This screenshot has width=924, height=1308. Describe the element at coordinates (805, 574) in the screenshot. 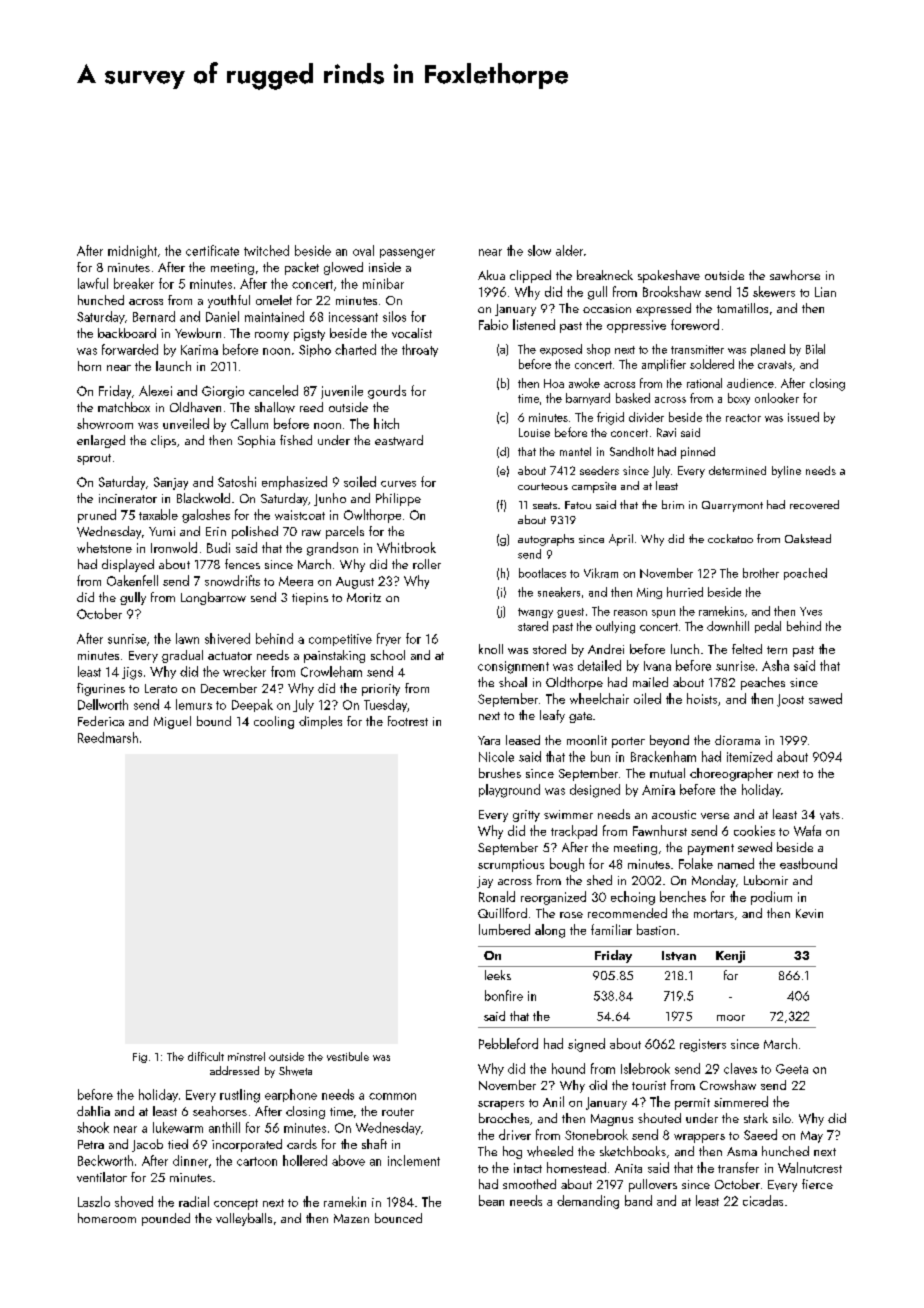

I see `poached` at that location.
